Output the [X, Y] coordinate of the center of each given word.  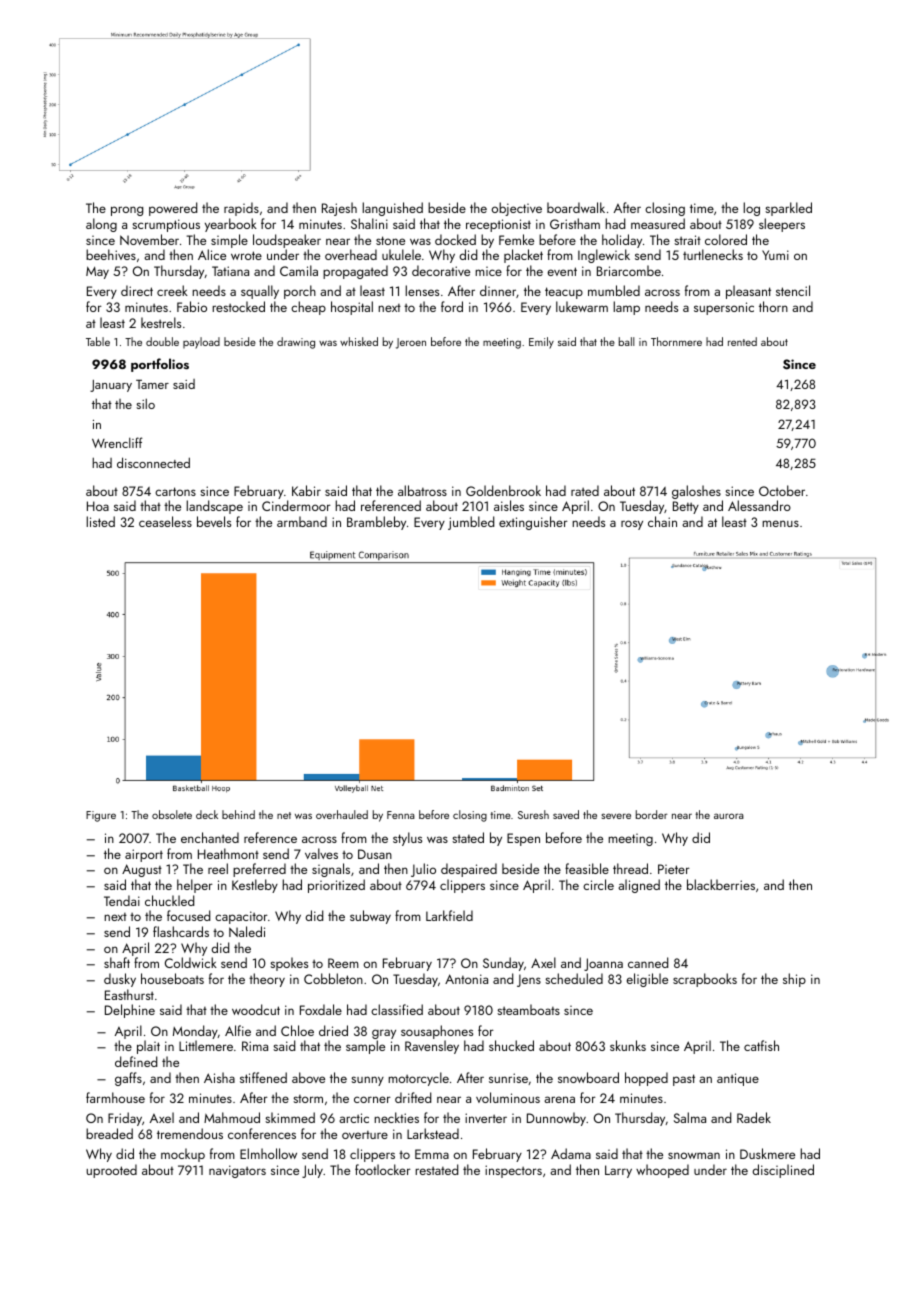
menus [780, 523]
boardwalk [576, 207]
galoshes [696, 492]
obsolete [172, 814]
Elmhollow [268, 1153]
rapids [241, 209]
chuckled [169, 900]
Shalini [369, 223]
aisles [509, 505]
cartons [175, 491]
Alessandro [759, 505]
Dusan [375, 854]
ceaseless [165, 521]
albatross [422, 490]
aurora [729, 816]
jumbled [471, 523]
